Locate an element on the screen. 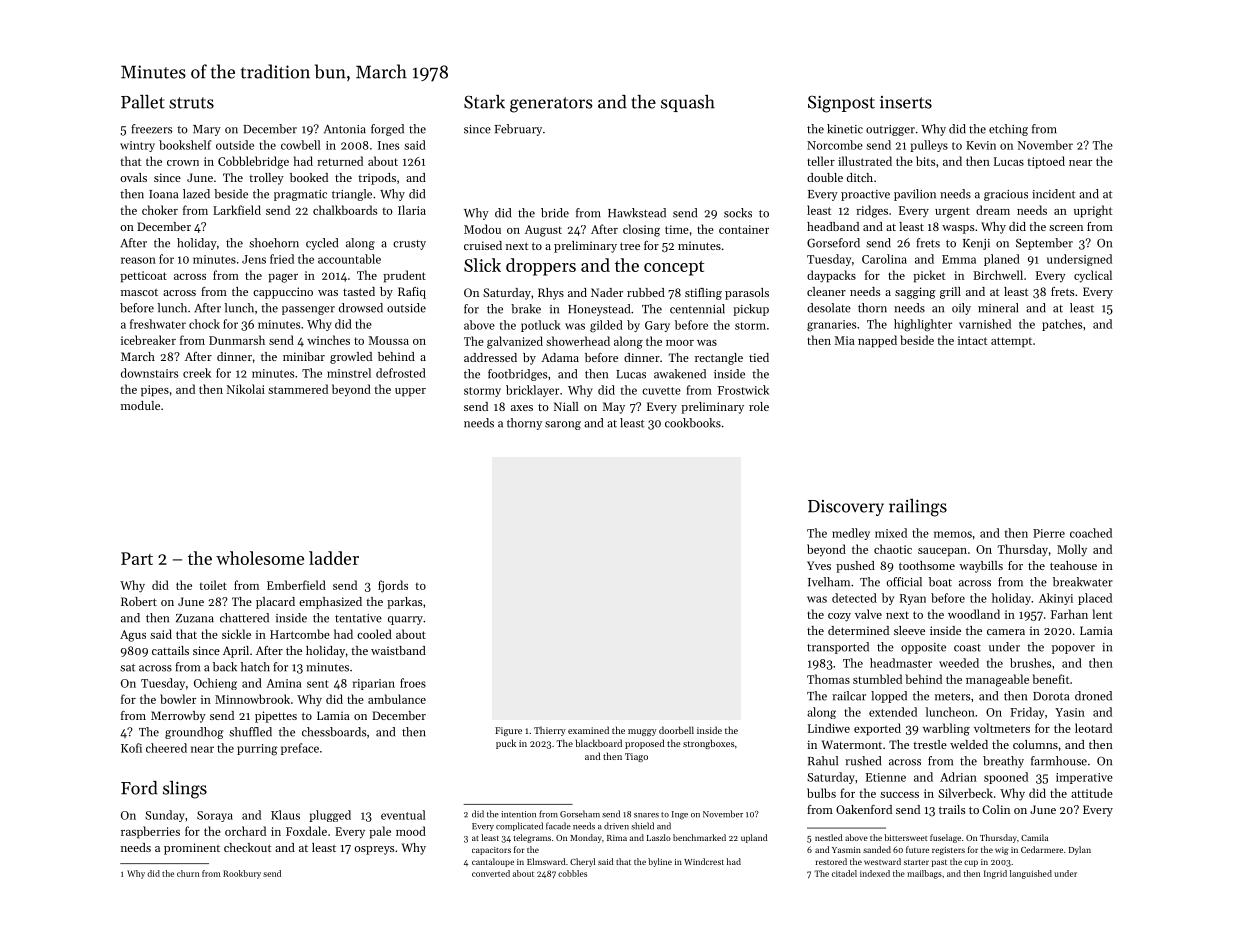 The height and width of the screenshot is (952, 1233). Windcrest is located at coordinates (704, 861).
